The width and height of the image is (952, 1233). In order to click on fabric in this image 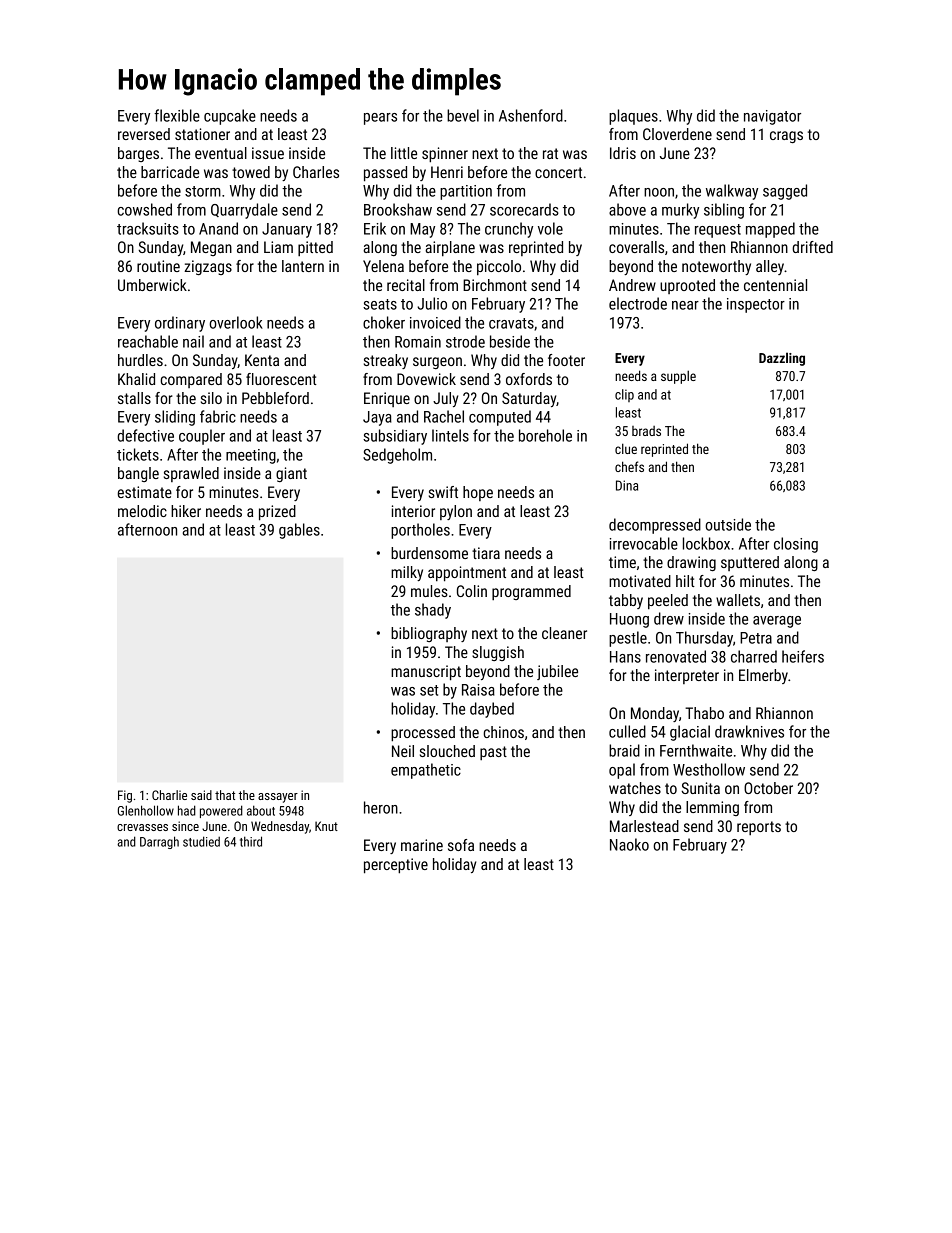, I will do `click(218, 416)`.
